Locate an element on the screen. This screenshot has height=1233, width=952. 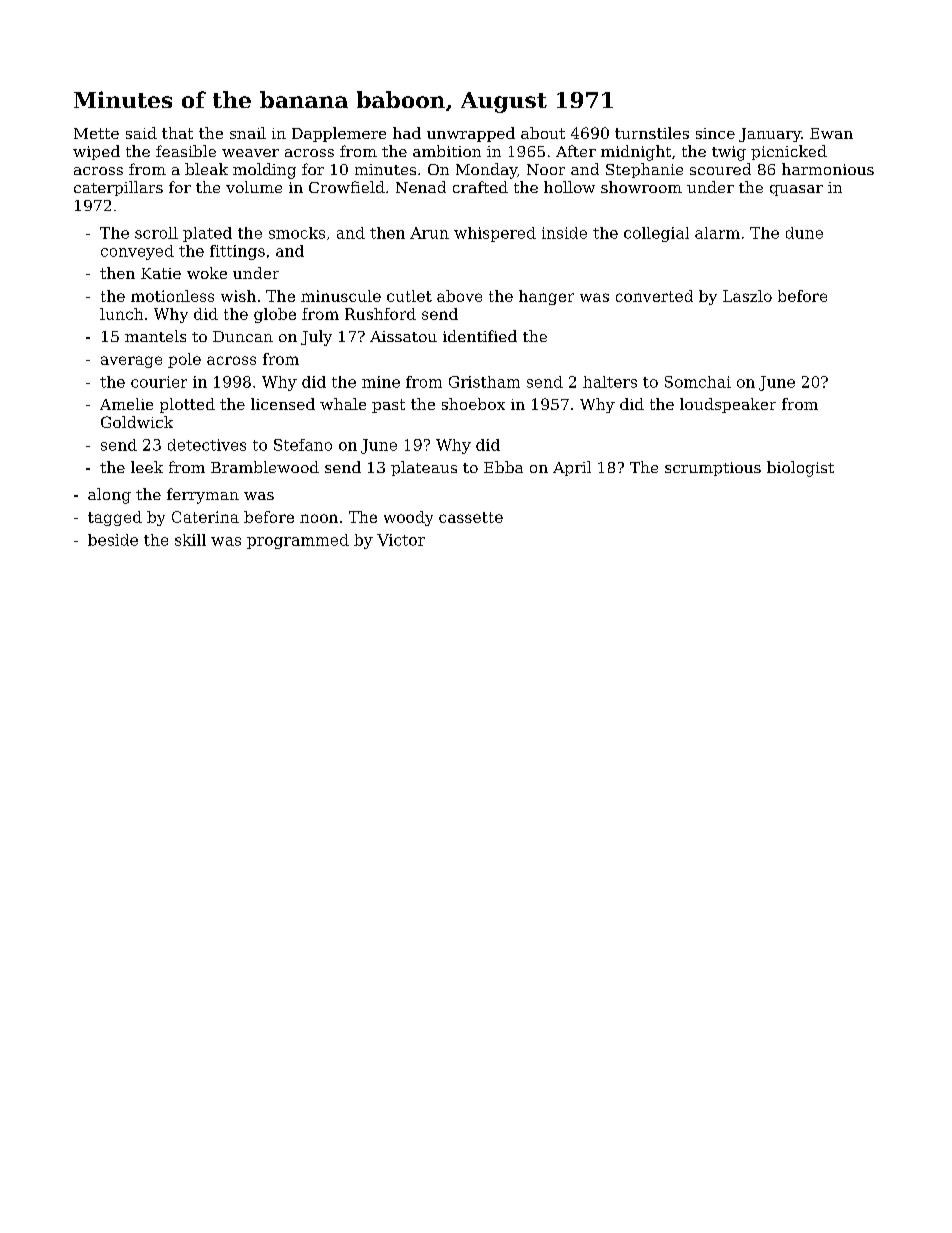
Nenad is located at coordinates (421, 187).
